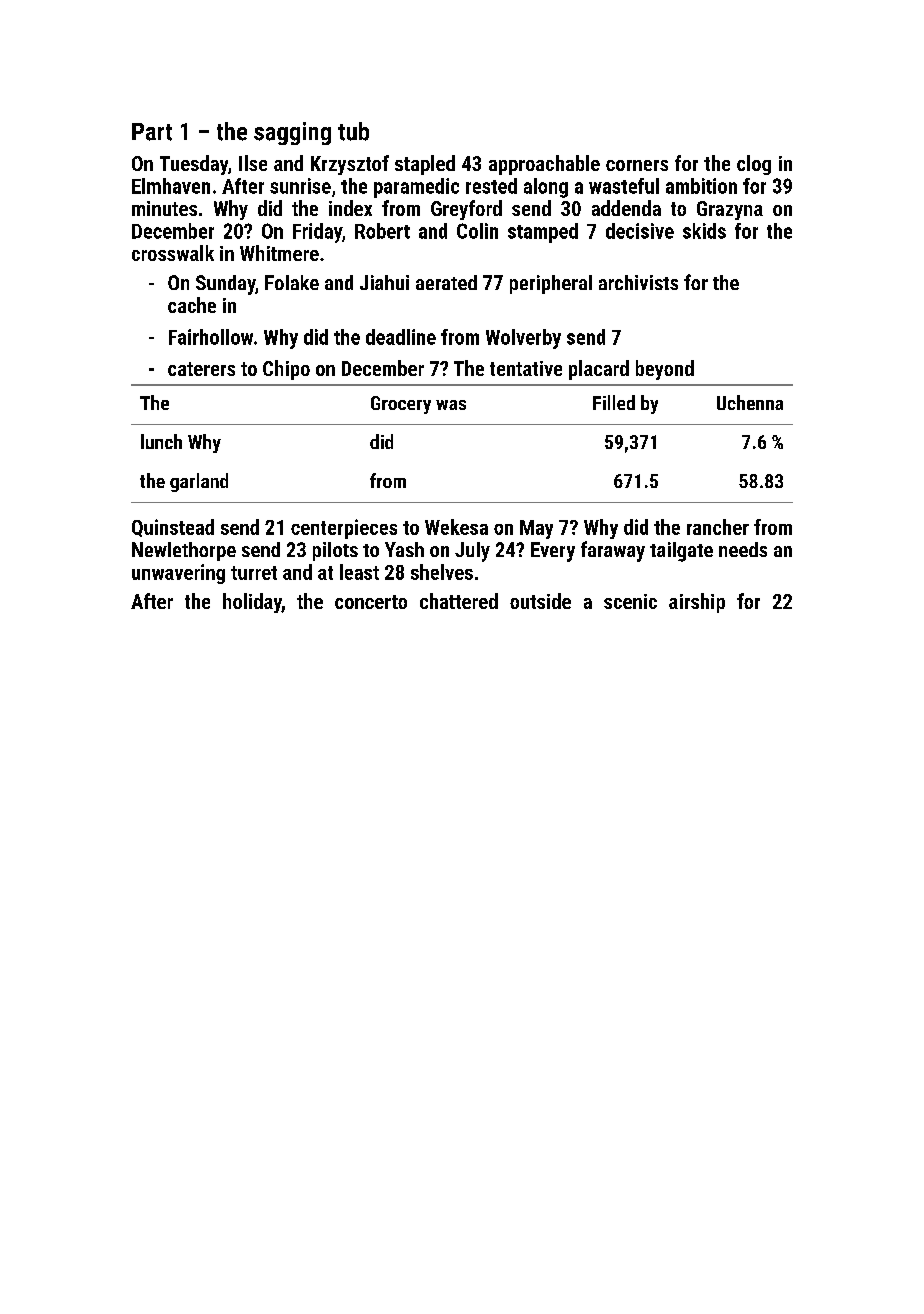  Describe the element at coordinates (750, 402) in the page. I see `Uchenna` at that location.
